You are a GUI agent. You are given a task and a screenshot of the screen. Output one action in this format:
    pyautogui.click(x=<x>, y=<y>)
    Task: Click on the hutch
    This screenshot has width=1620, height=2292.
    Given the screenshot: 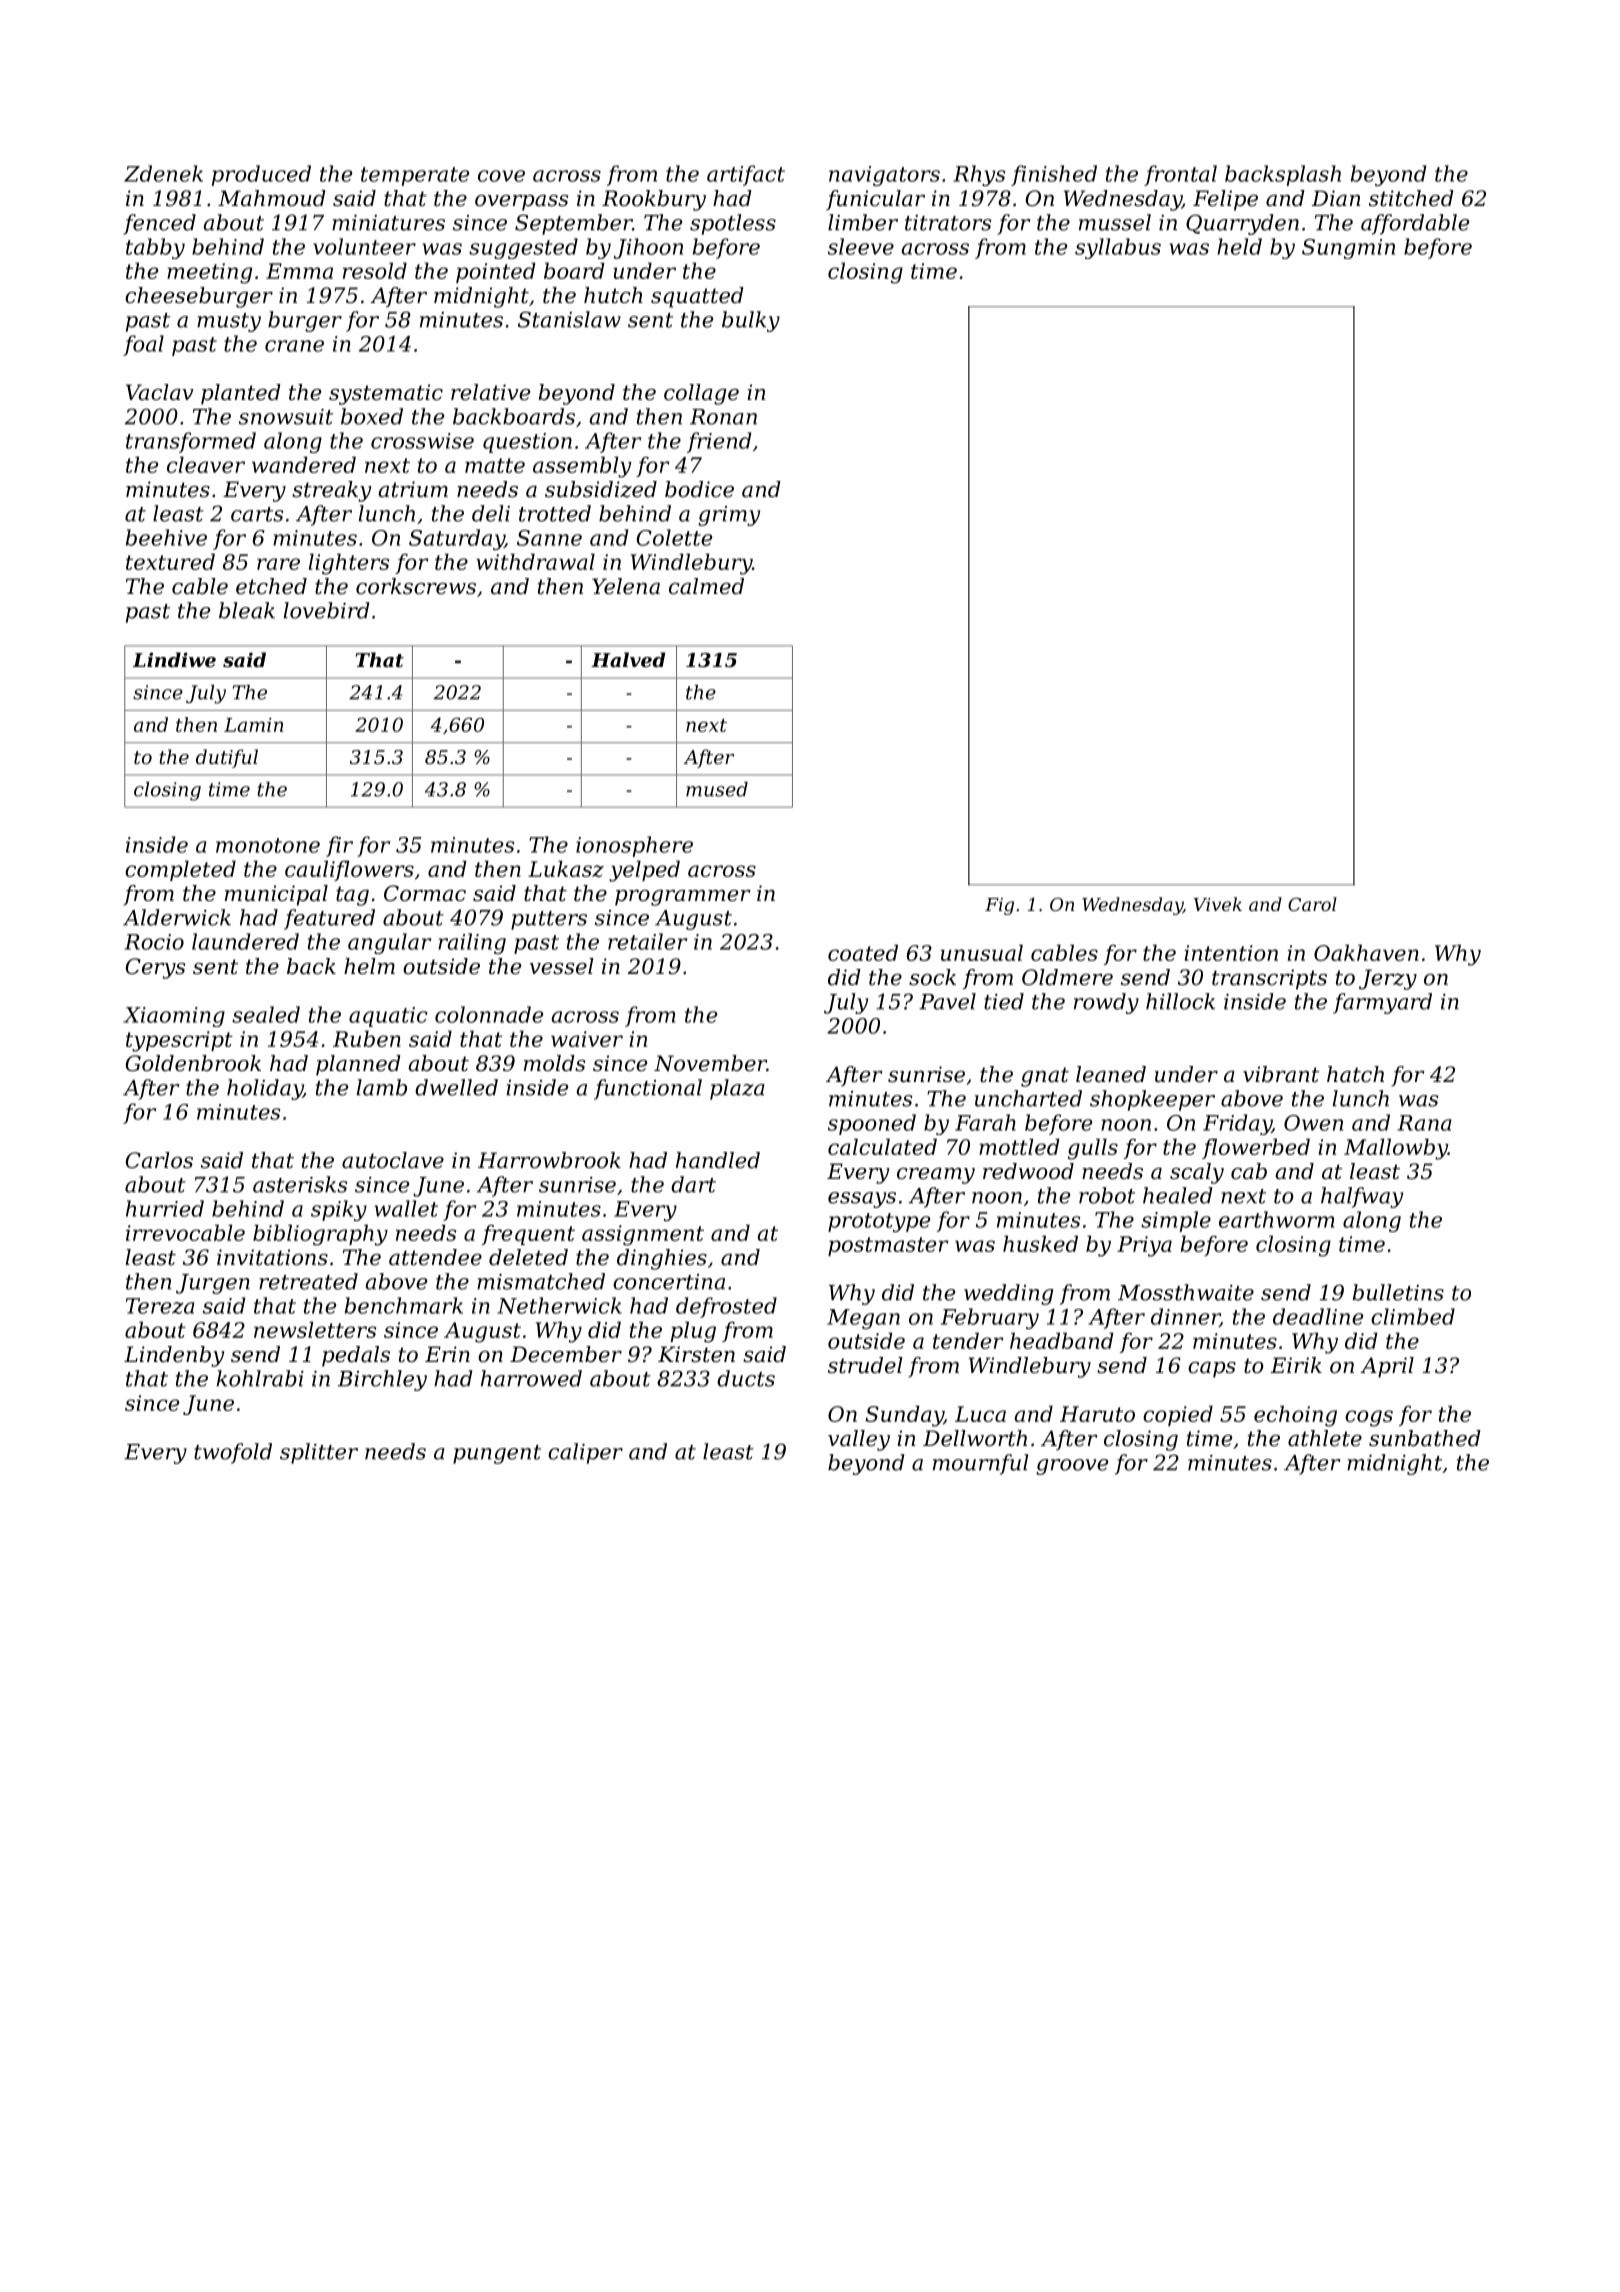 What is the action you would take?
    pyautogui.click(x=613, y=295)
